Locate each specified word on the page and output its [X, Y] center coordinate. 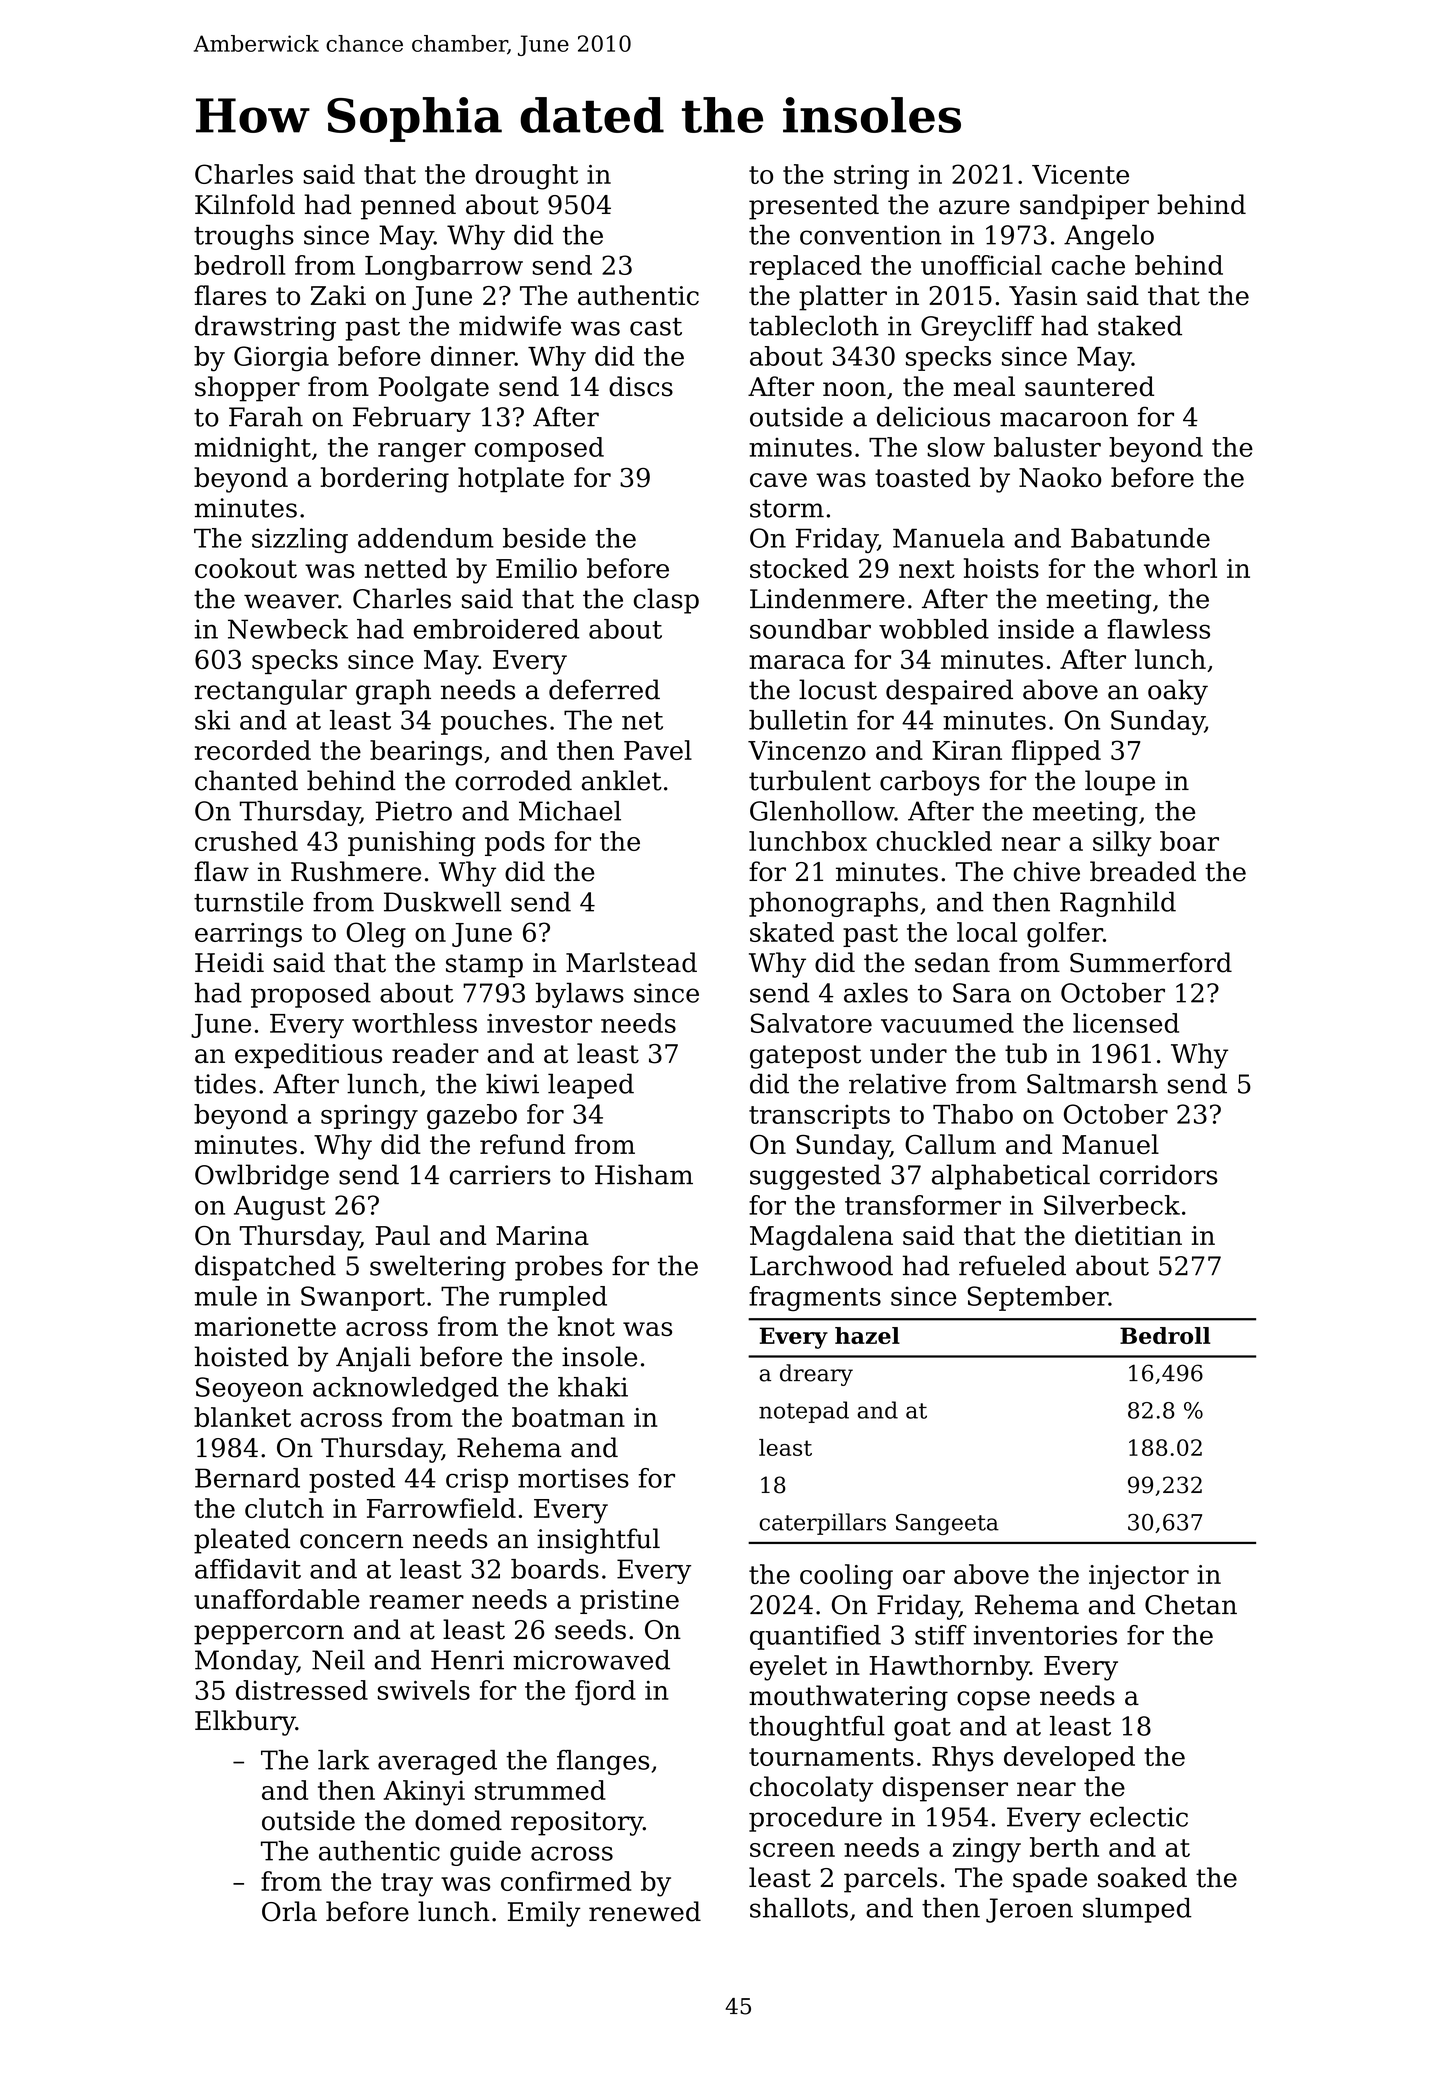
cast [656, 327]
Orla [289, 1911]
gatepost [805, 1057]
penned [408, 207]
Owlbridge [262, 1177]
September [1038, 1298]
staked [1140, 325]
